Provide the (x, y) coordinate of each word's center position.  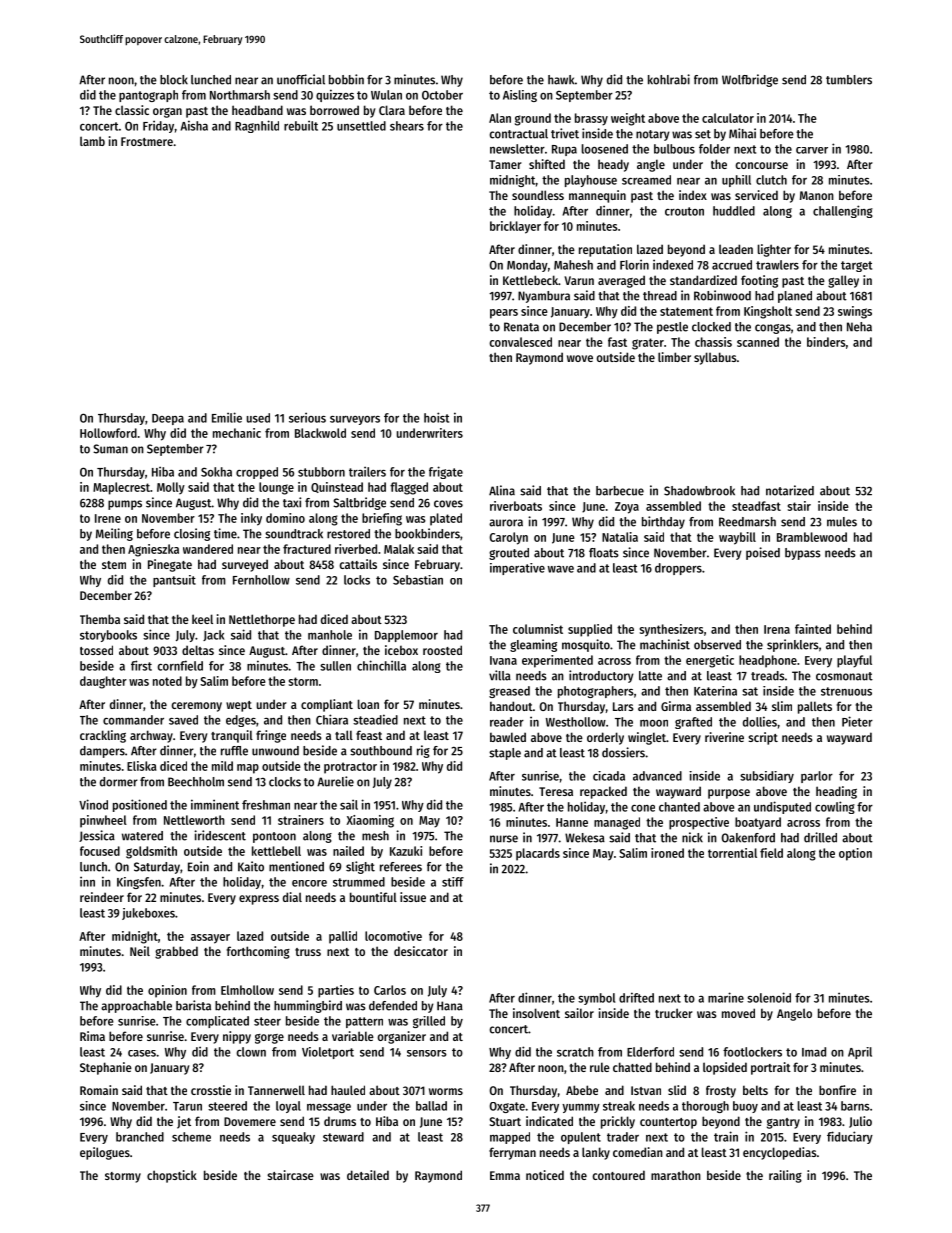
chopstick (172, 1176)
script (763, 738)
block (174, 80)
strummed (359, 882)
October (442, 95)
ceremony (196, 707)
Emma (505, 1175)
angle (651, 165)
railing (785, 1176)
